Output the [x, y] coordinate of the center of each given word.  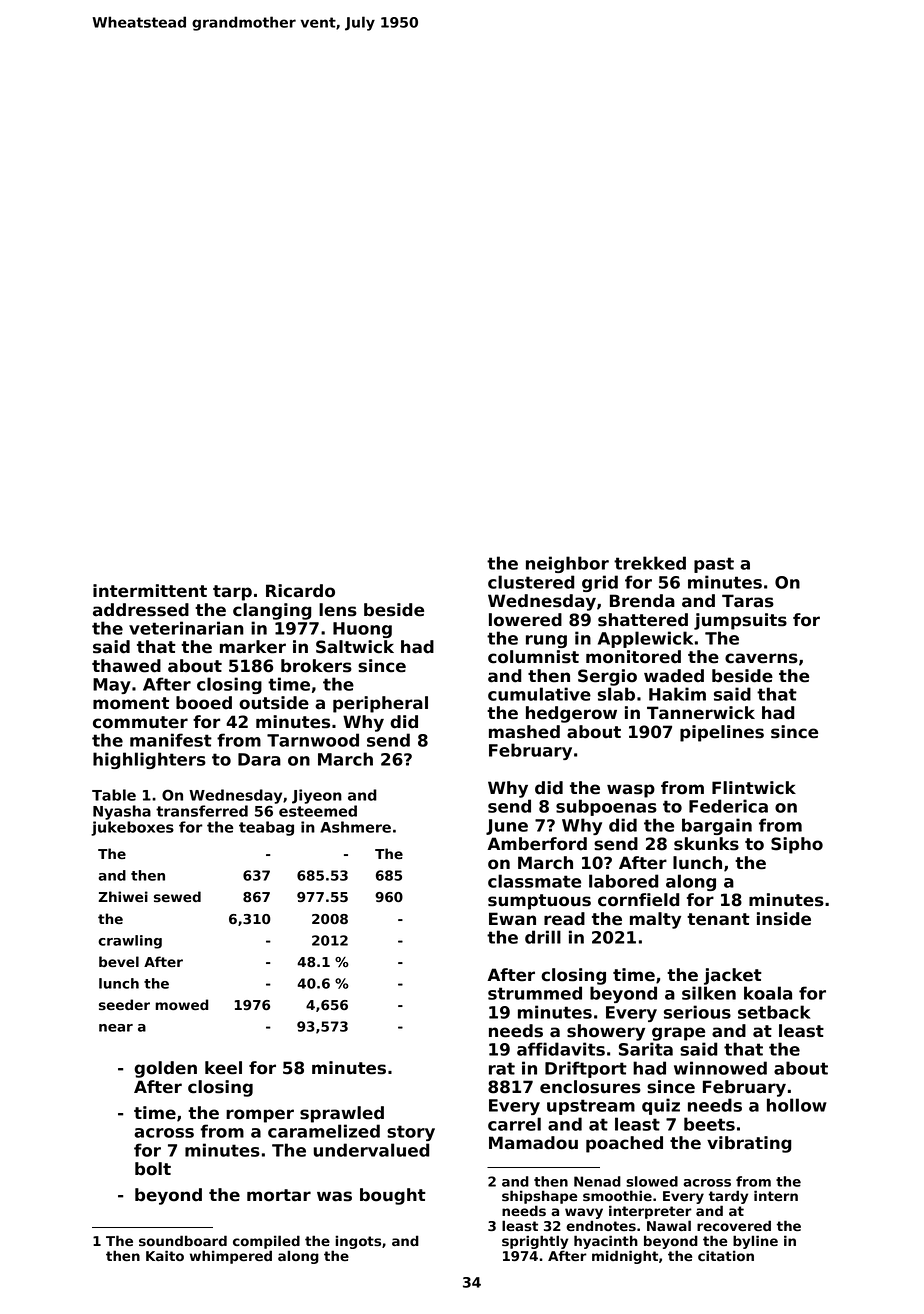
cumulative [539, 694]
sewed [177, 896]
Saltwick [355, 647]
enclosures [590, 1087]
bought [393, 1196]
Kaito [165, 1255]
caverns [761, 658]
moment [131, 703]
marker [253, 647]
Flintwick [754, 788]
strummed [535, 993]
